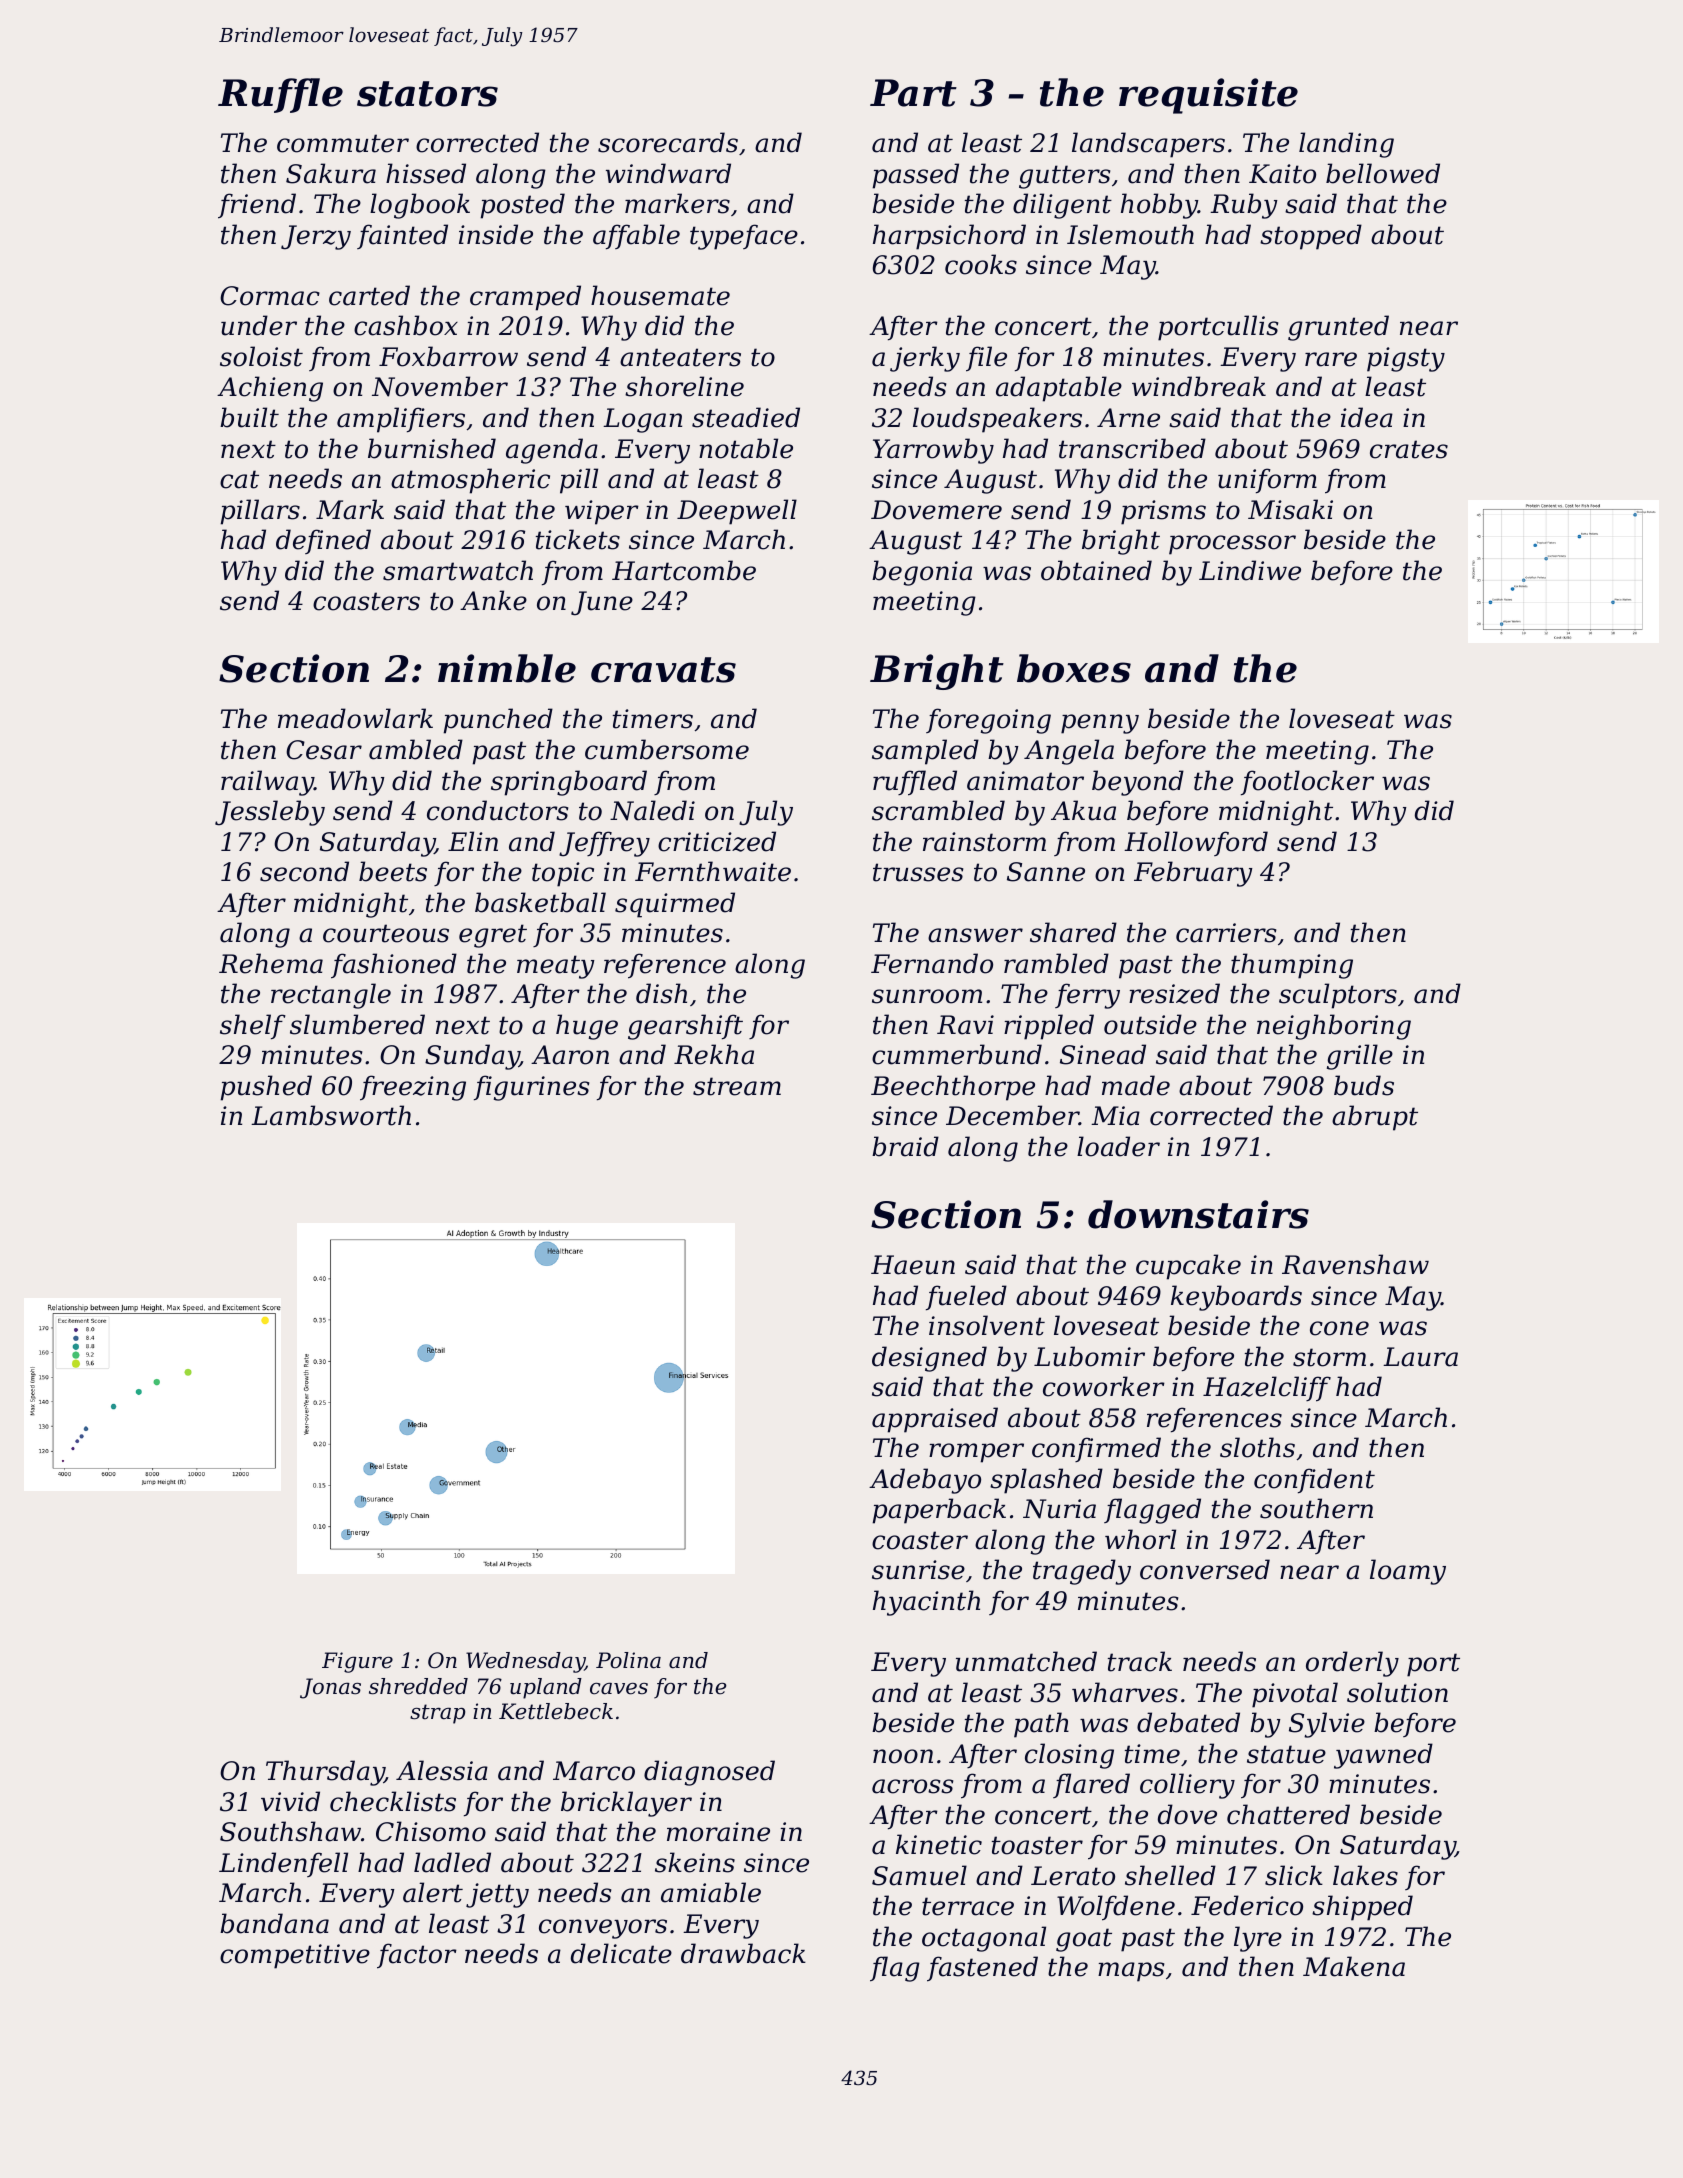  What do you see at coordinates (413, 1088) in the screenshot?
I see `freezing` at bounding box center [413, 1088].
